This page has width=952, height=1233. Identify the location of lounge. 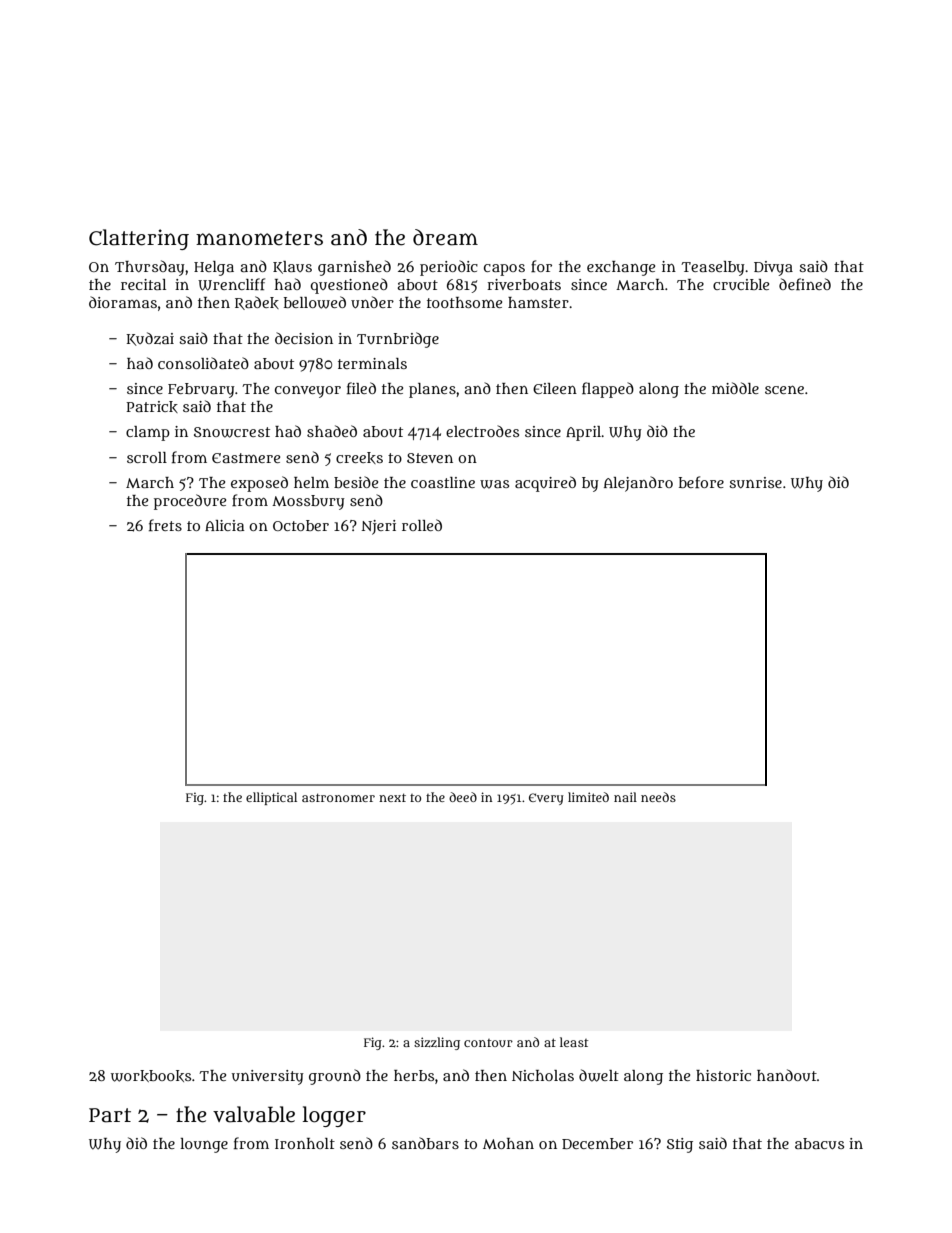
(204, 1145).
